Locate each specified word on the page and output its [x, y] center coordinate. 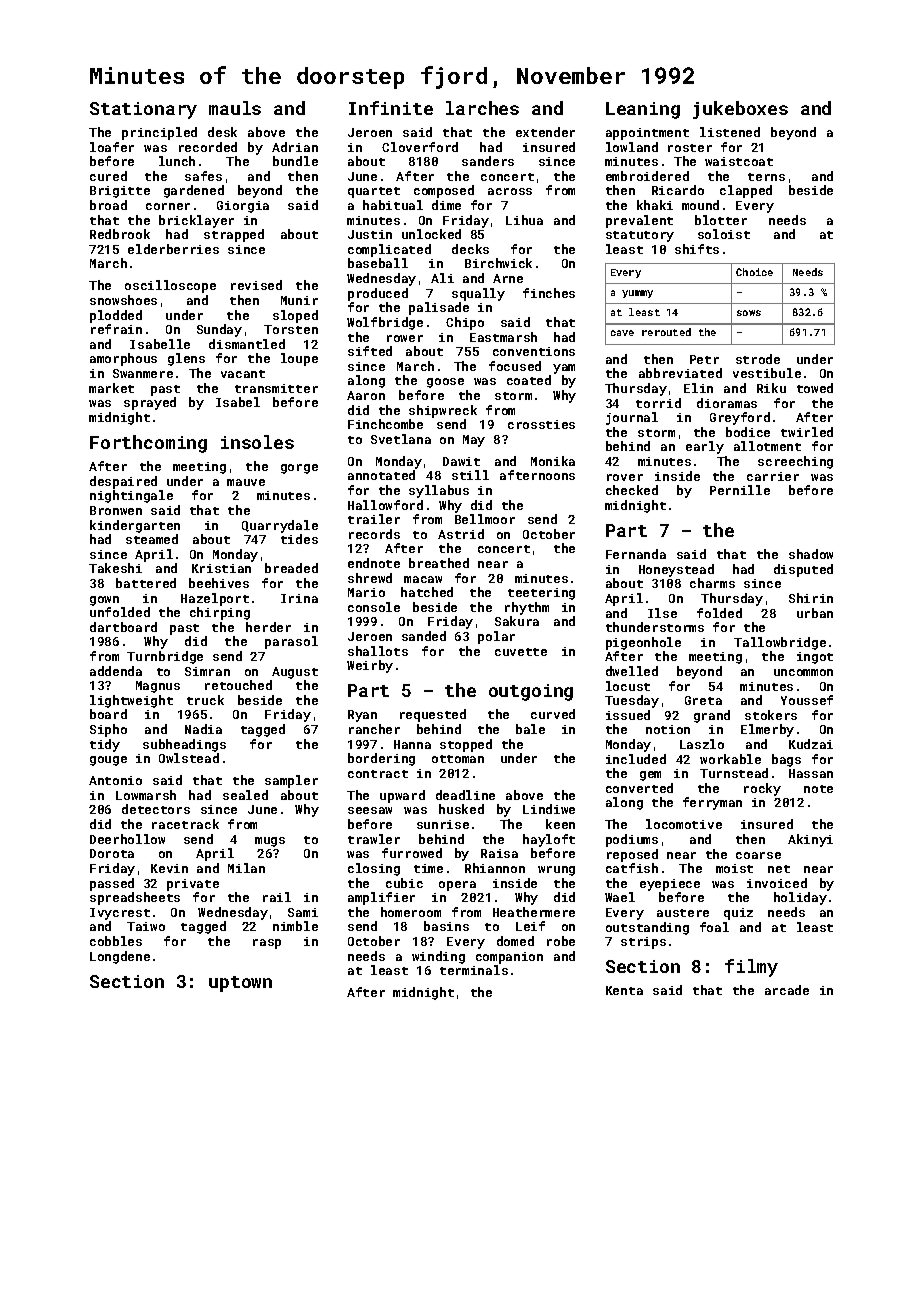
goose [445, 383]
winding [438, 957]
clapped [746, 191]
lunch [177, 161]
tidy [105, 745]
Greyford [740, 418]
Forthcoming [148, 444]
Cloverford [420, 147]
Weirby [370, 666]
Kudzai [811, 744]
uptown [240, 984]
